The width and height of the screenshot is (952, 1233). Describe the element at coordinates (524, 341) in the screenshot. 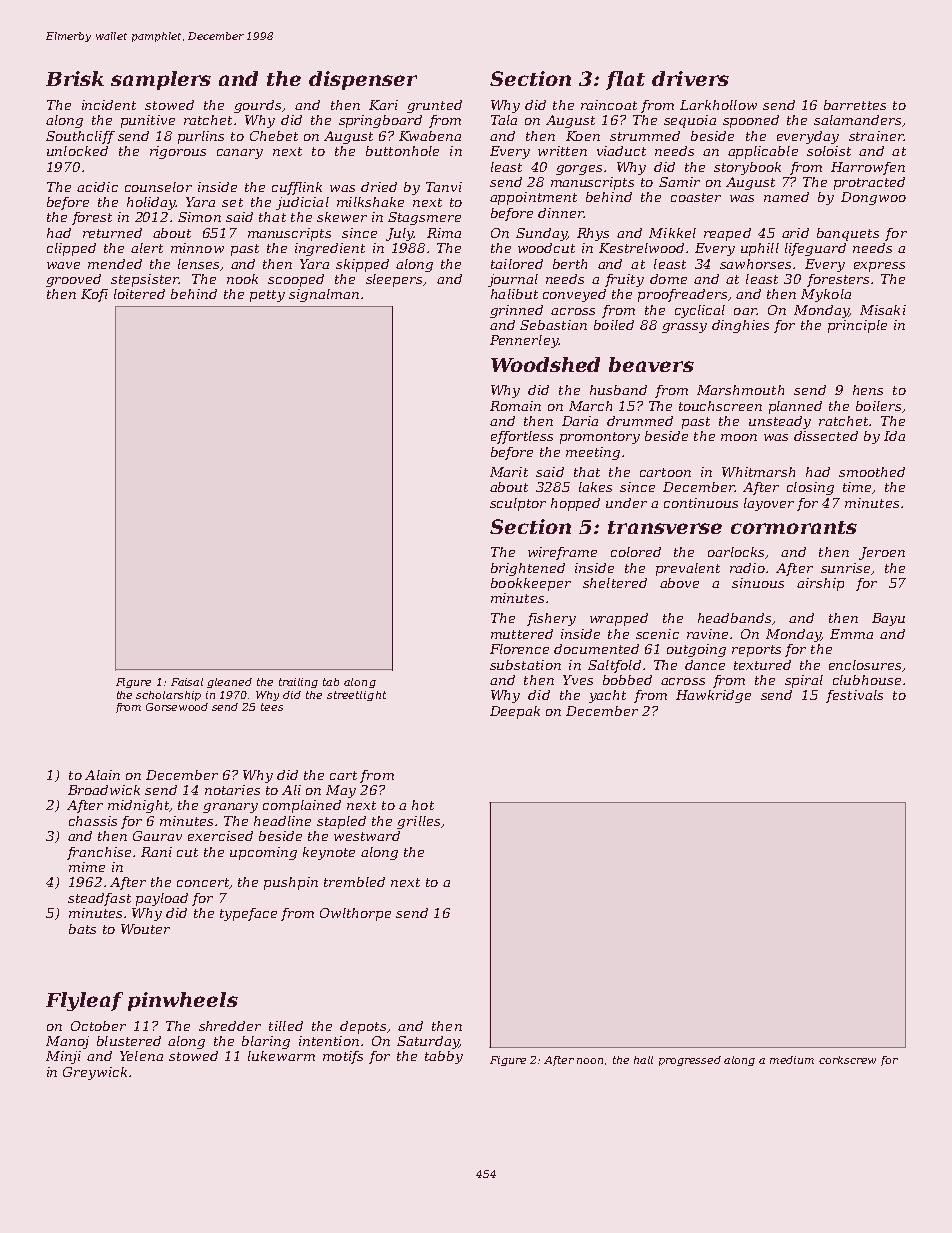

I see `Pennerley` at that location.
